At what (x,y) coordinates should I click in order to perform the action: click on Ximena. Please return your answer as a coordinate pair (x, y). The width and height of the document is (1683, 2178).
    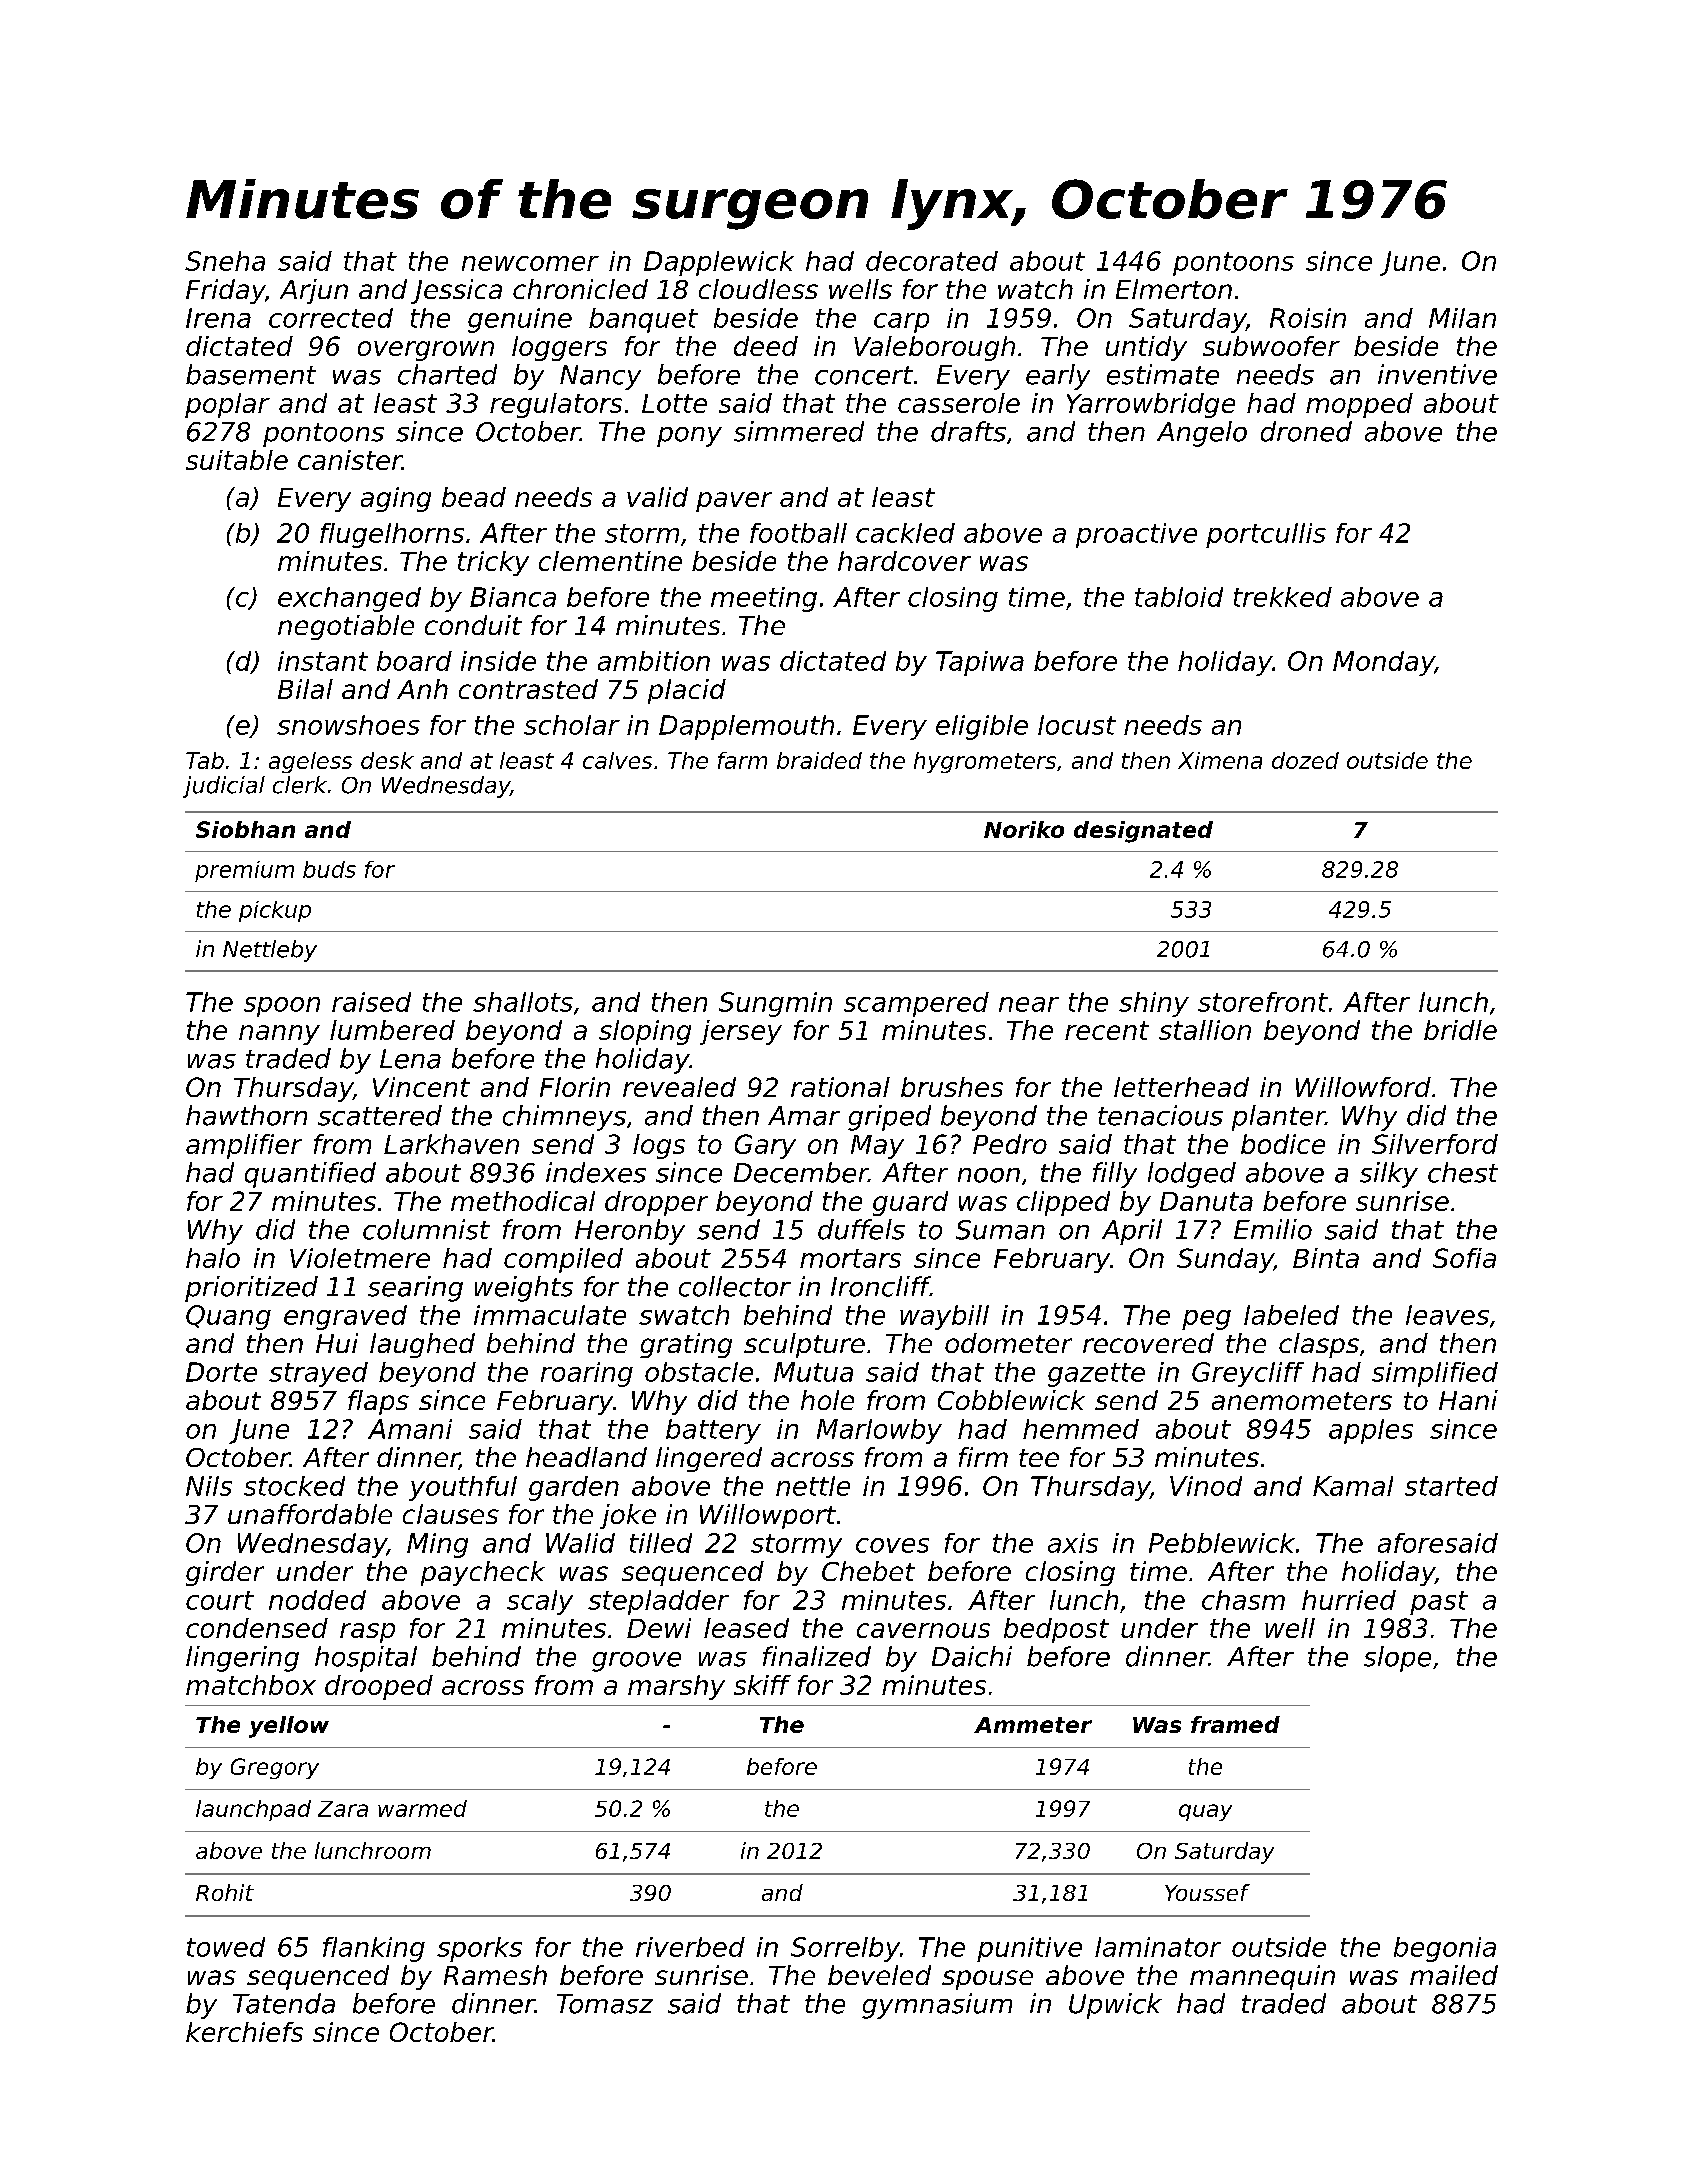
    Looking at the image, I should click on (1220, 760).
